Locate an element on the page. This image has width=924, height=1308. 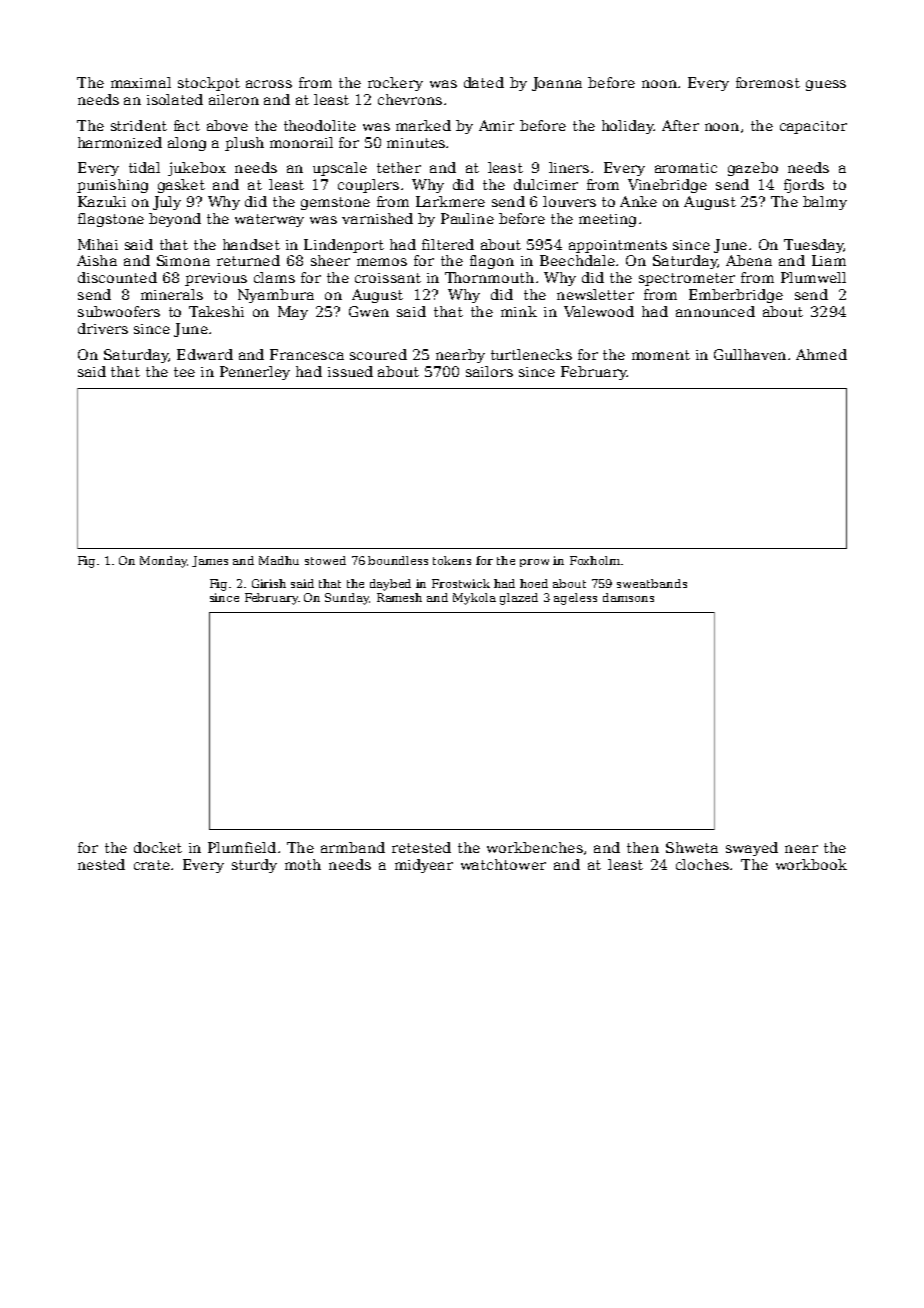
stockpot is located at coordinates (209, 84).
